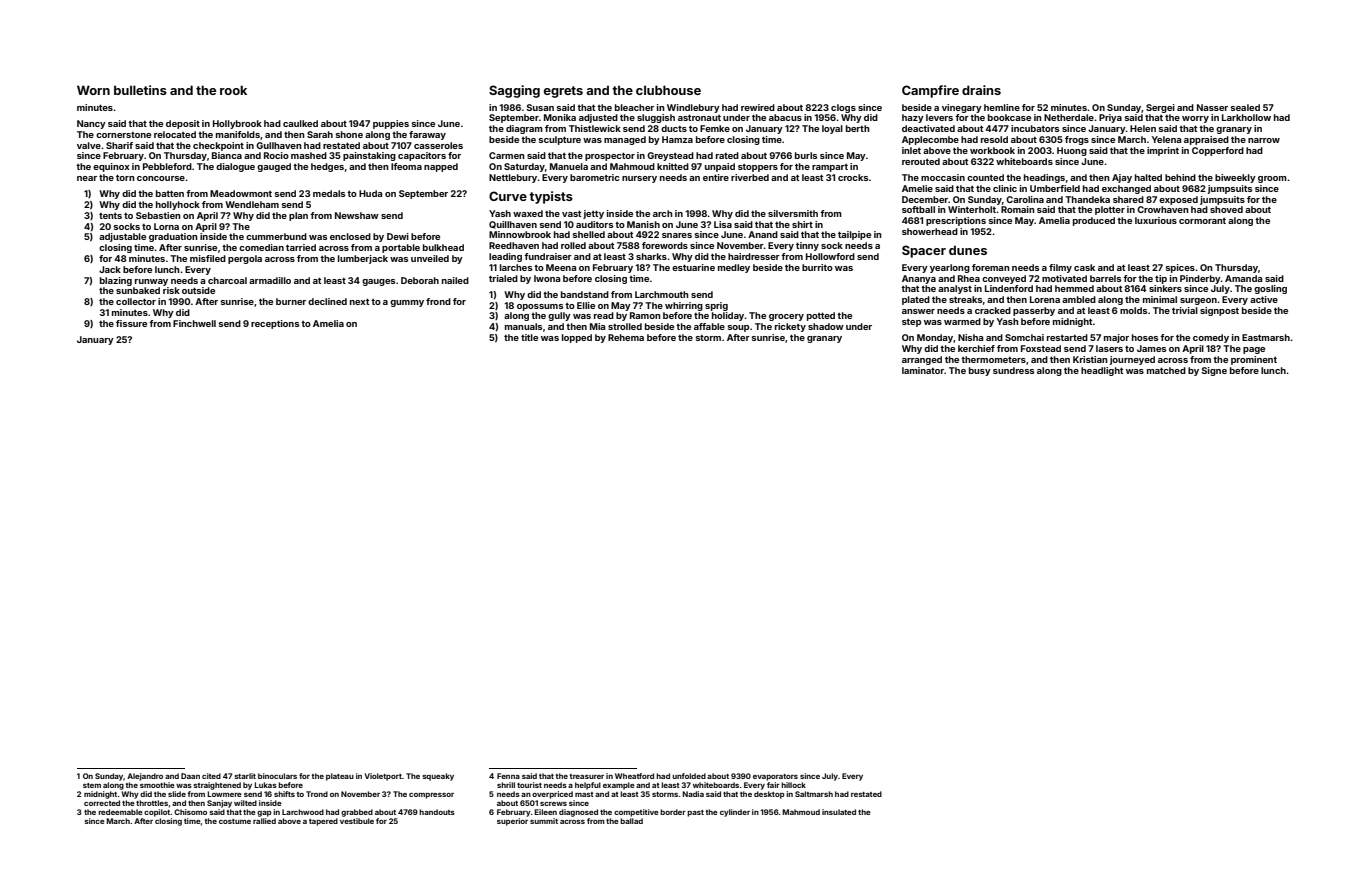 The width and height of the screenshot is (1372, 887). What do you see at coordinates (383, 777) in the screenshot?
I see `Violetport` at bounding box center [383, 777].
